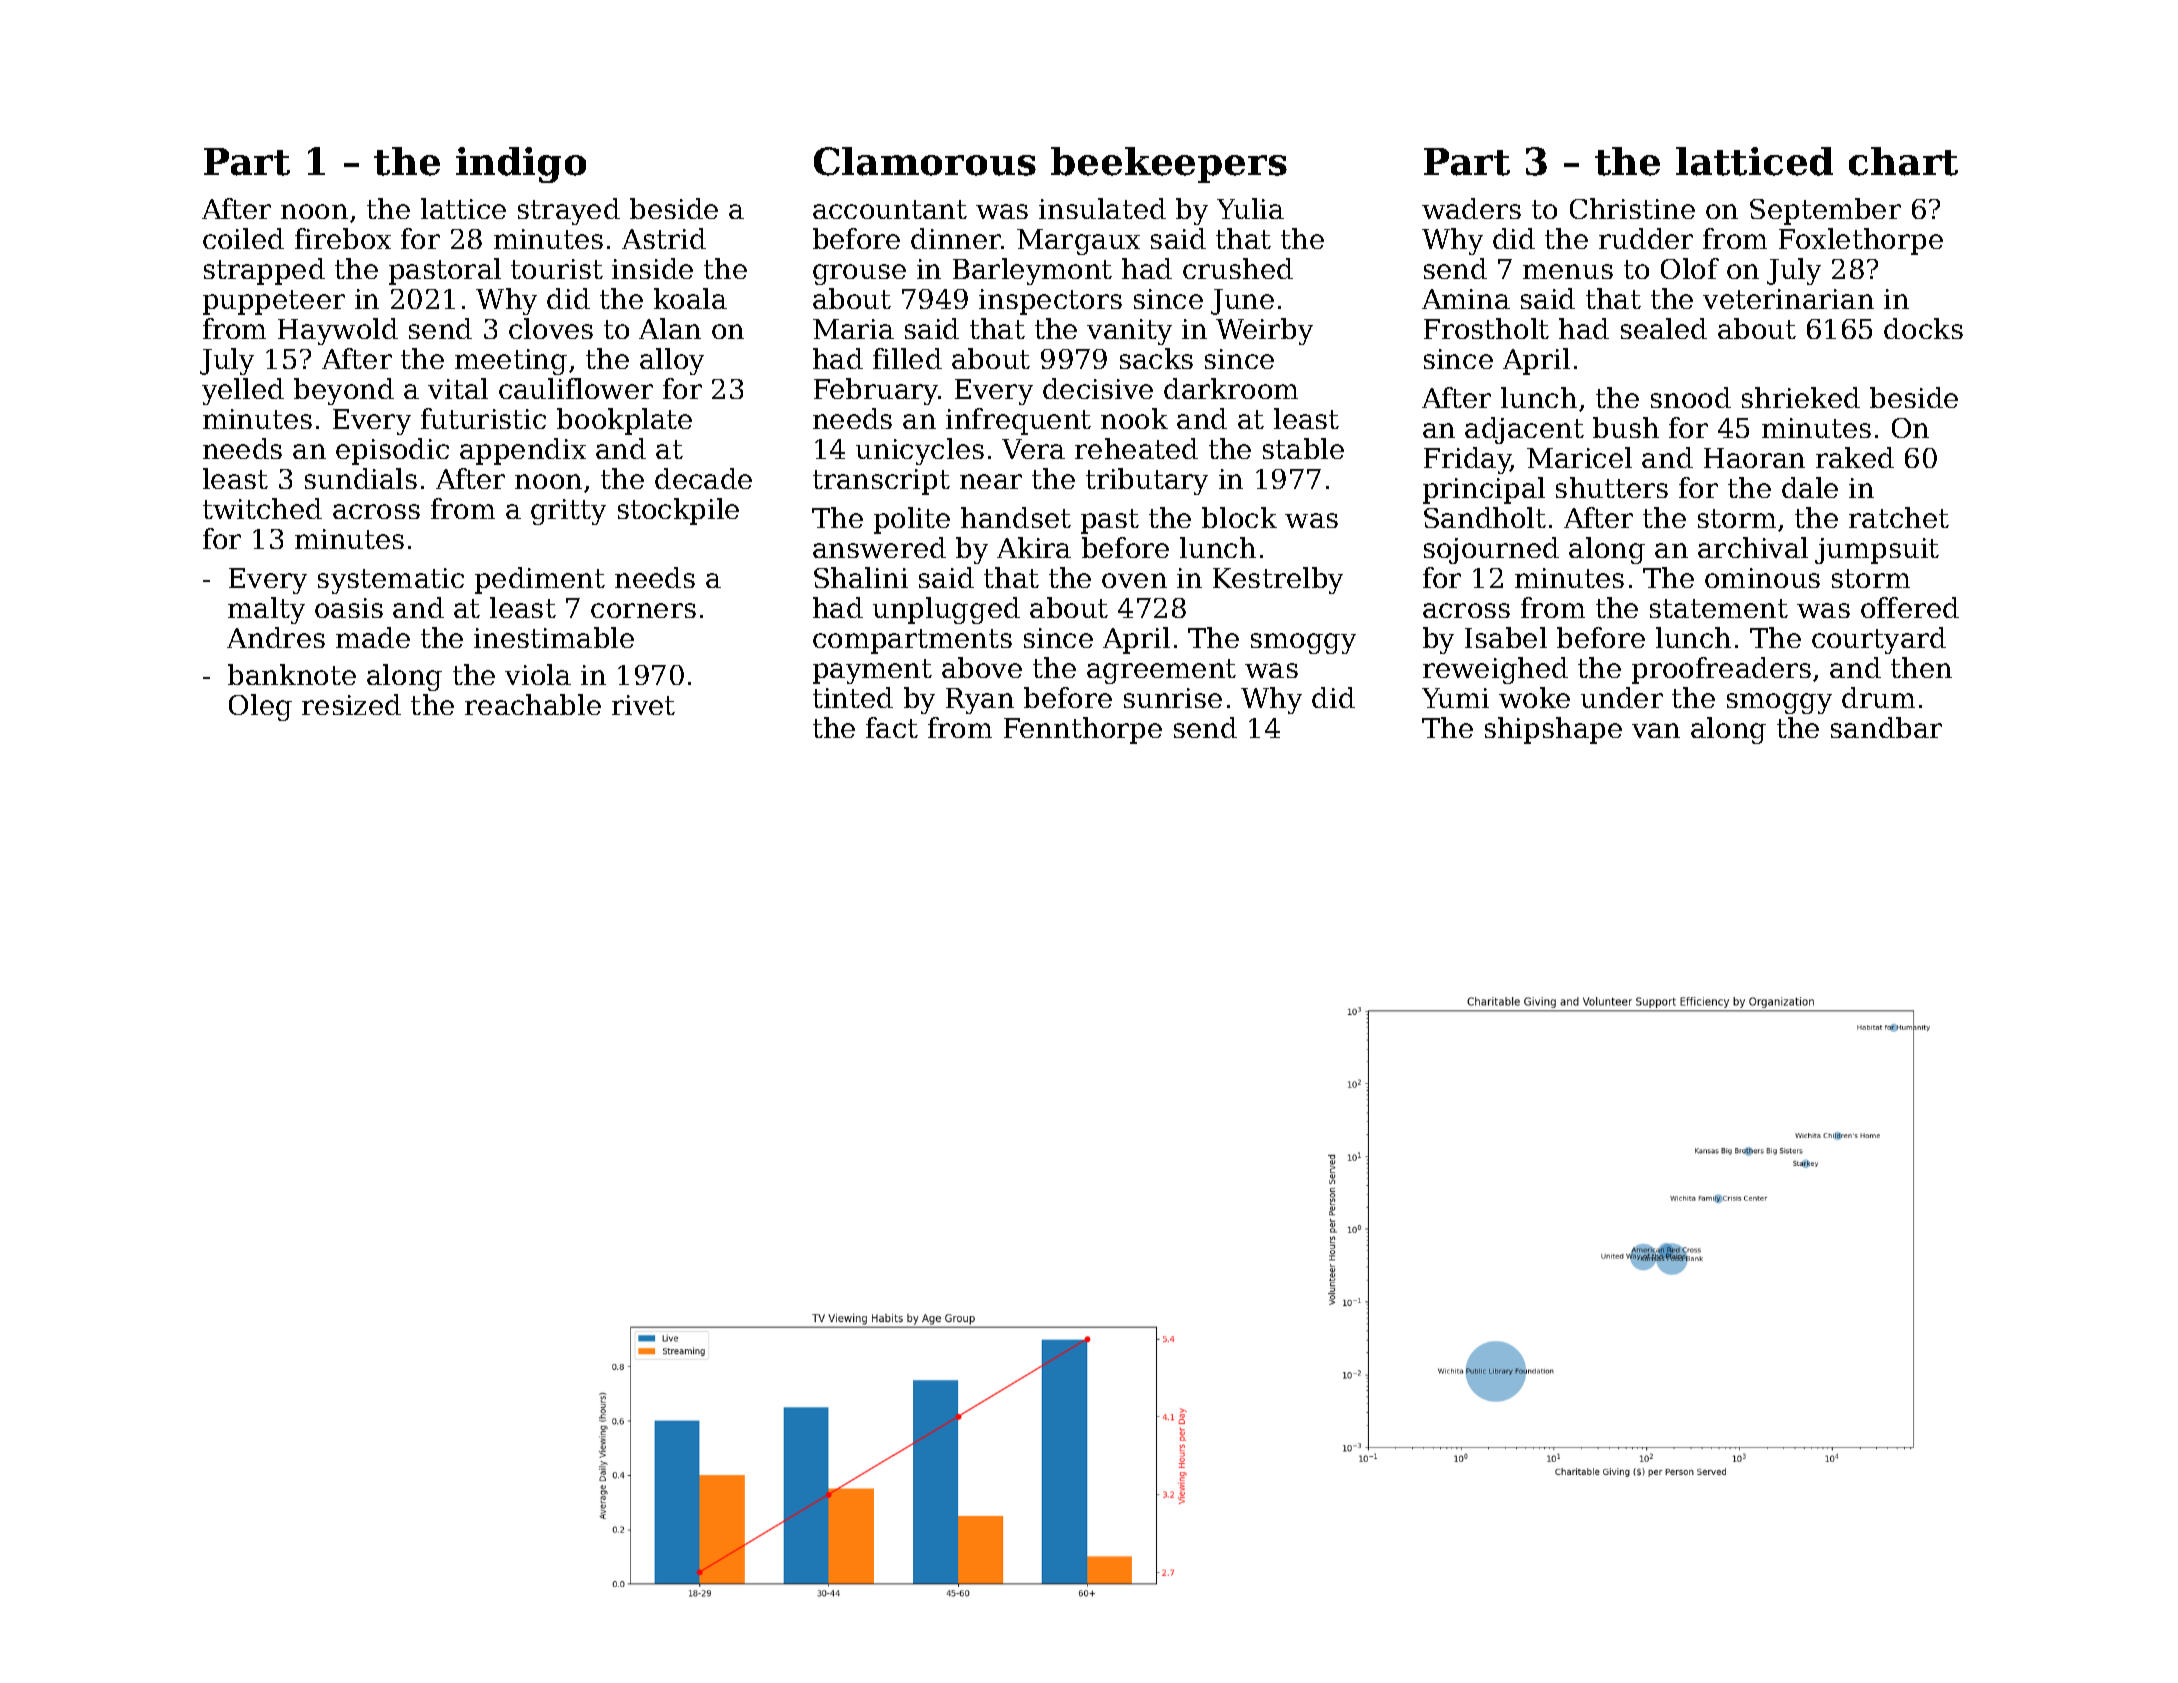 The width and height of the screenshot is (2178, 1683). I want to click on sandbar, so click(1886, 727).
